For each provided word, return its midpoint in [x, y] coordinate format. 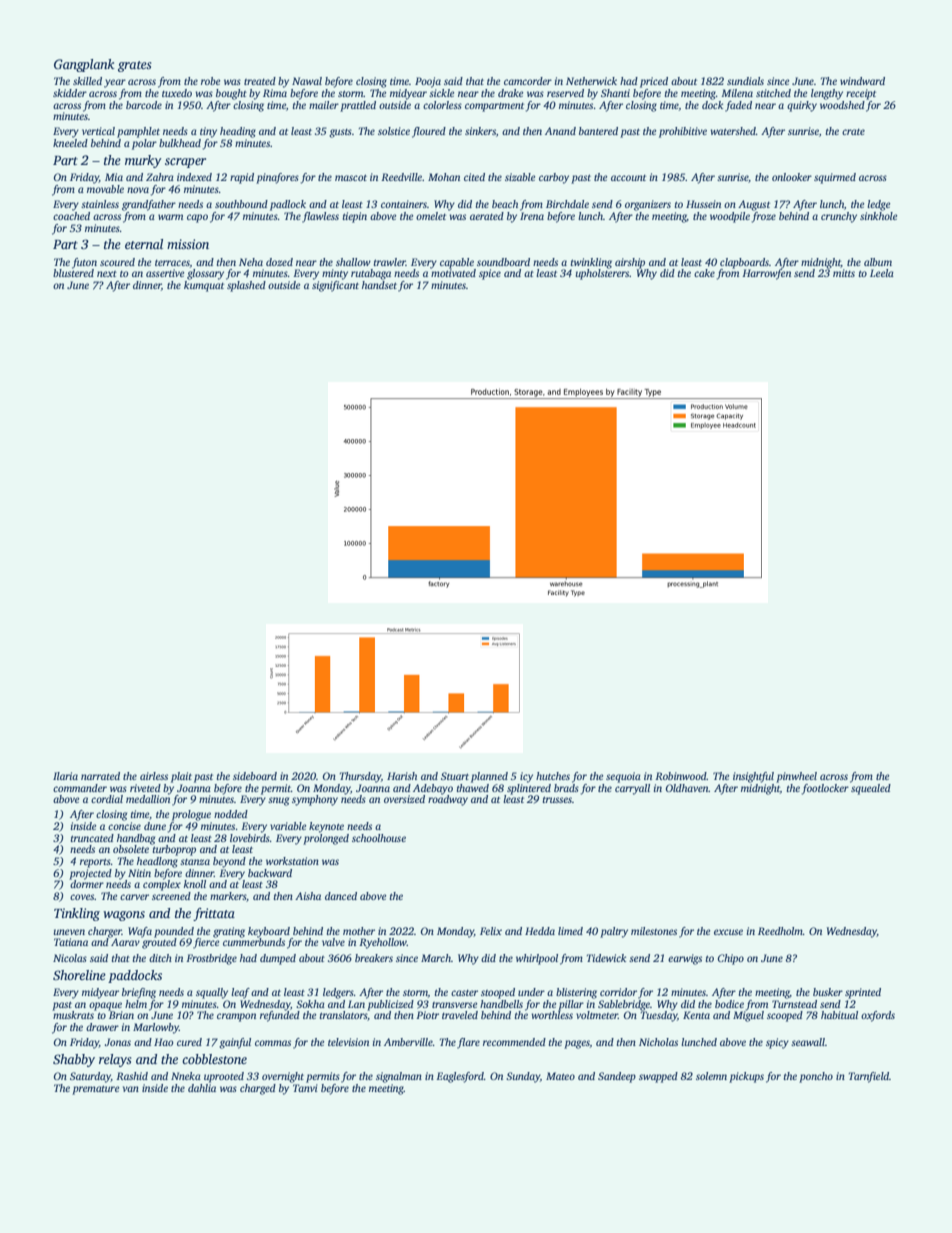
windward [862, 81]
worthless [552, 1015]
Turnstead [794, 1004]
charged [258, 1089]
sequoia [623, 777]
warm [170, 217]
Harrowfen [766, 274]
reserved [565, 93]
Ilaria [65, 776]
